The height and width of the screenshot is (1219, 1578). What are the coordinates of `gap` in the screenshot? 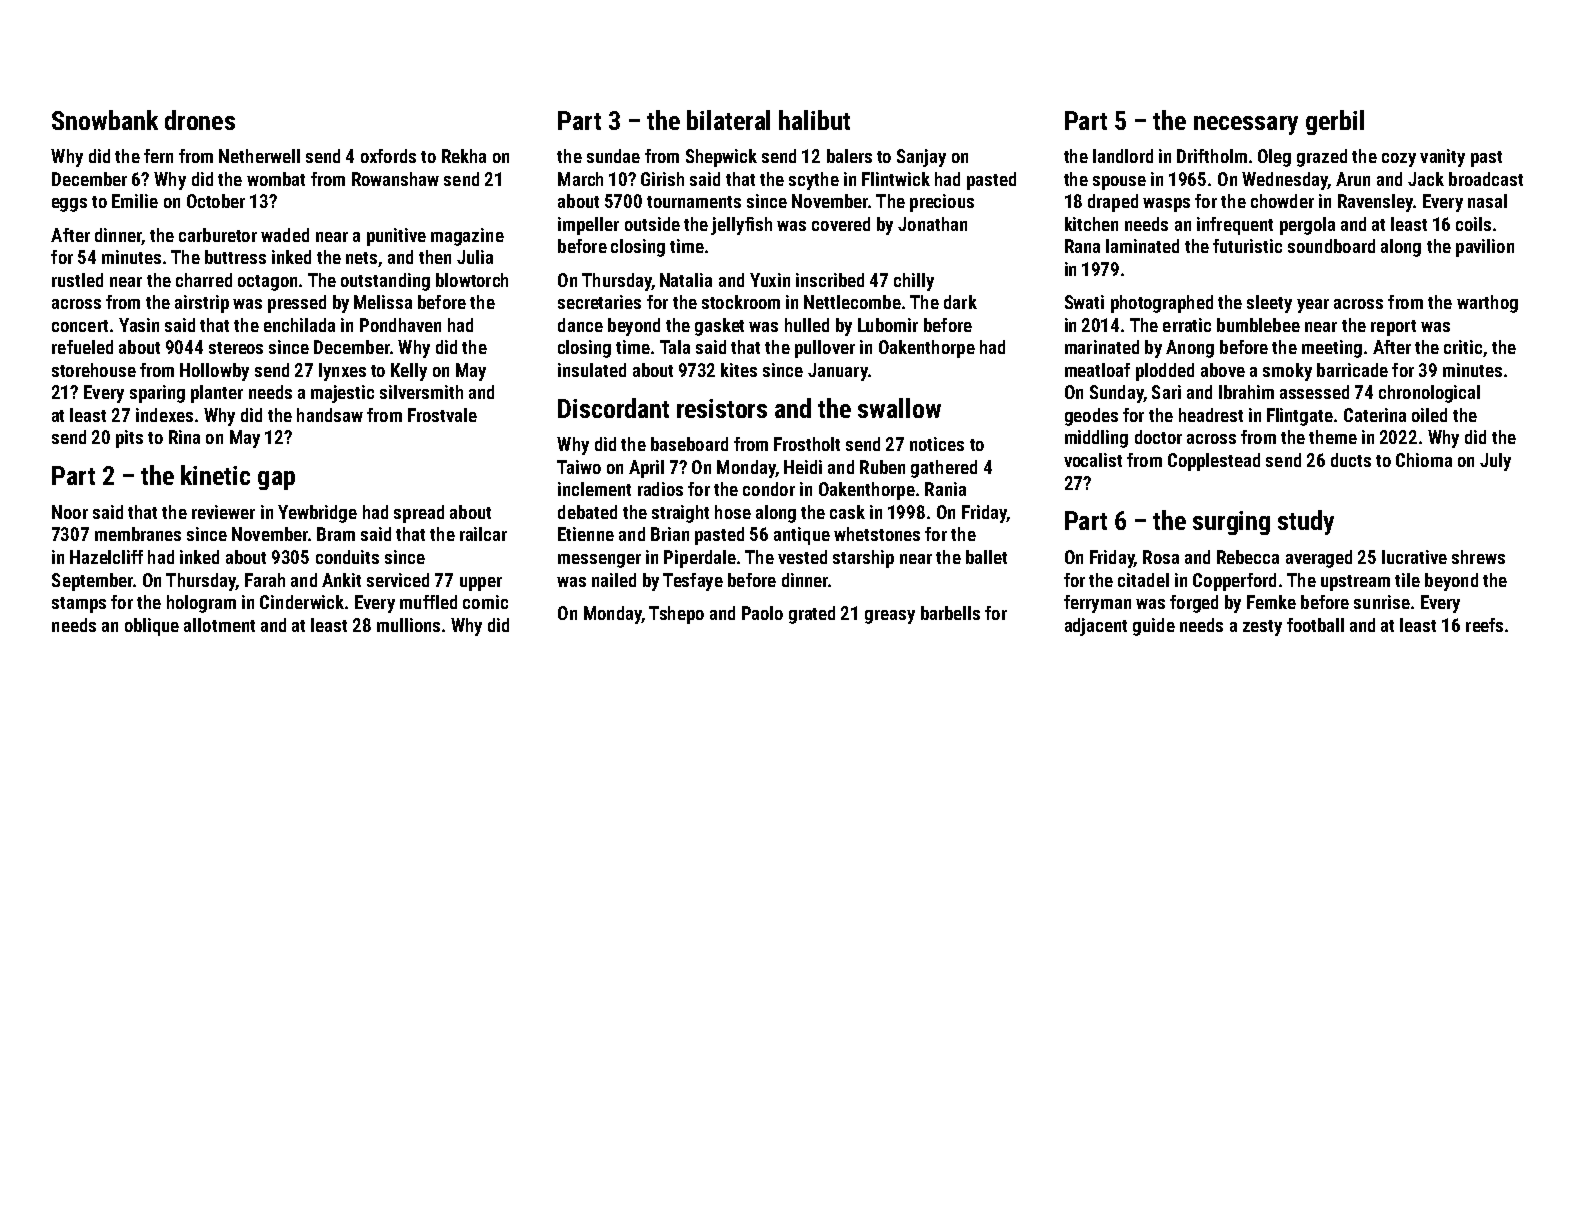 It's located at (276, 480).
